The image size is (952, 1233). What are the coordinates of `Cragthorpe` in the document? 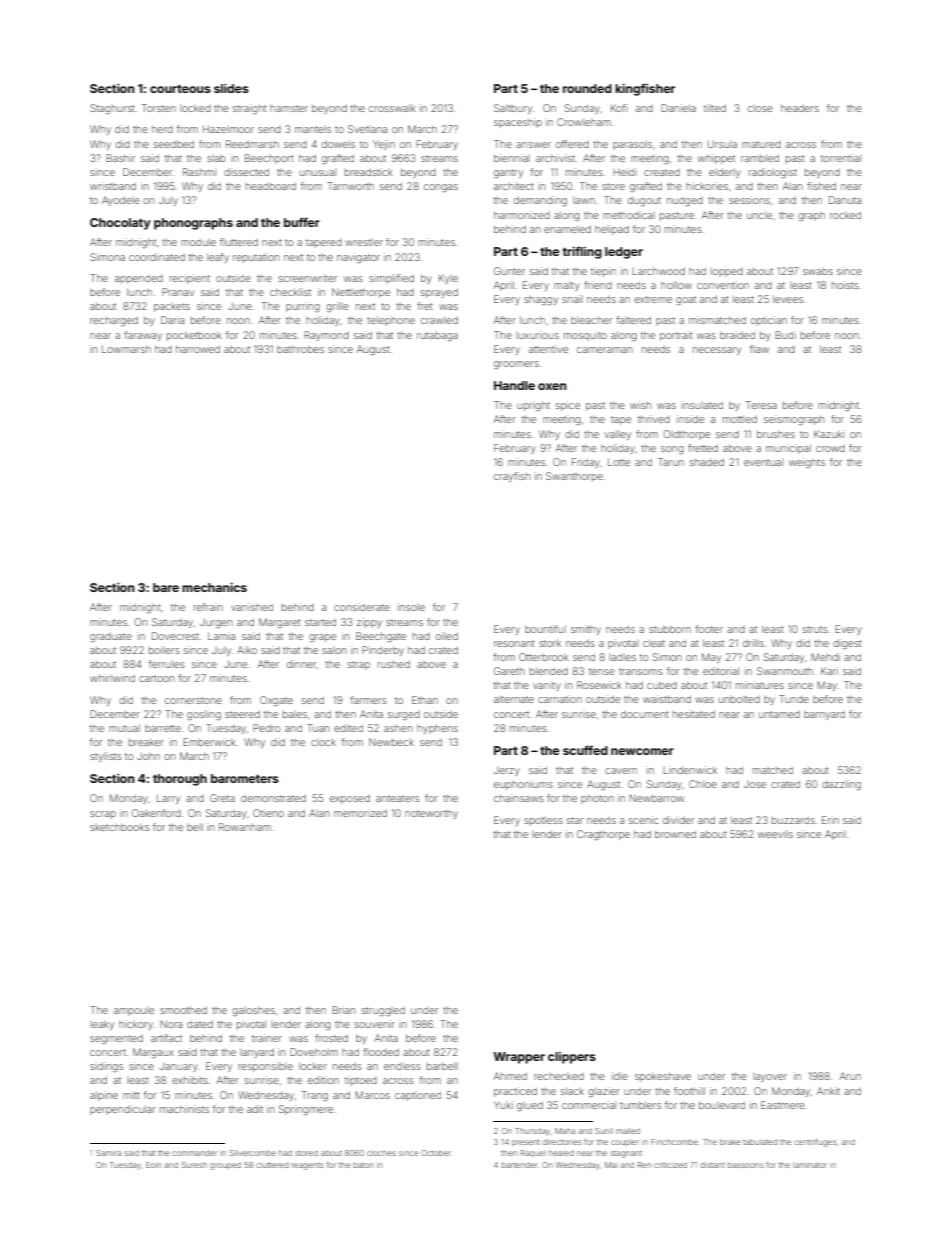 It's located at (603, 835).
